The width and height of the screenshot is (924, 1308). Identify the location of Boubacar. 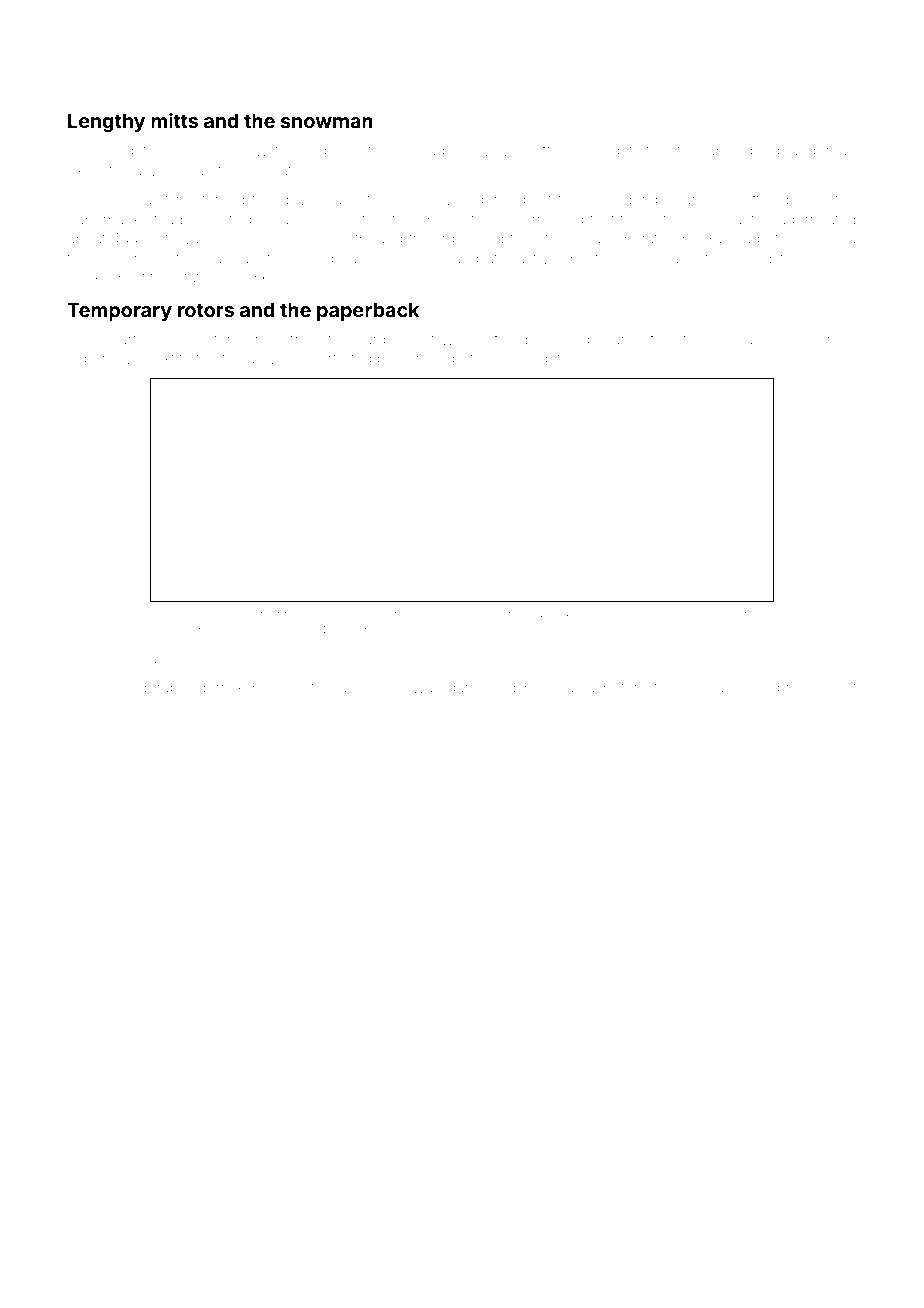
(592, 339).
